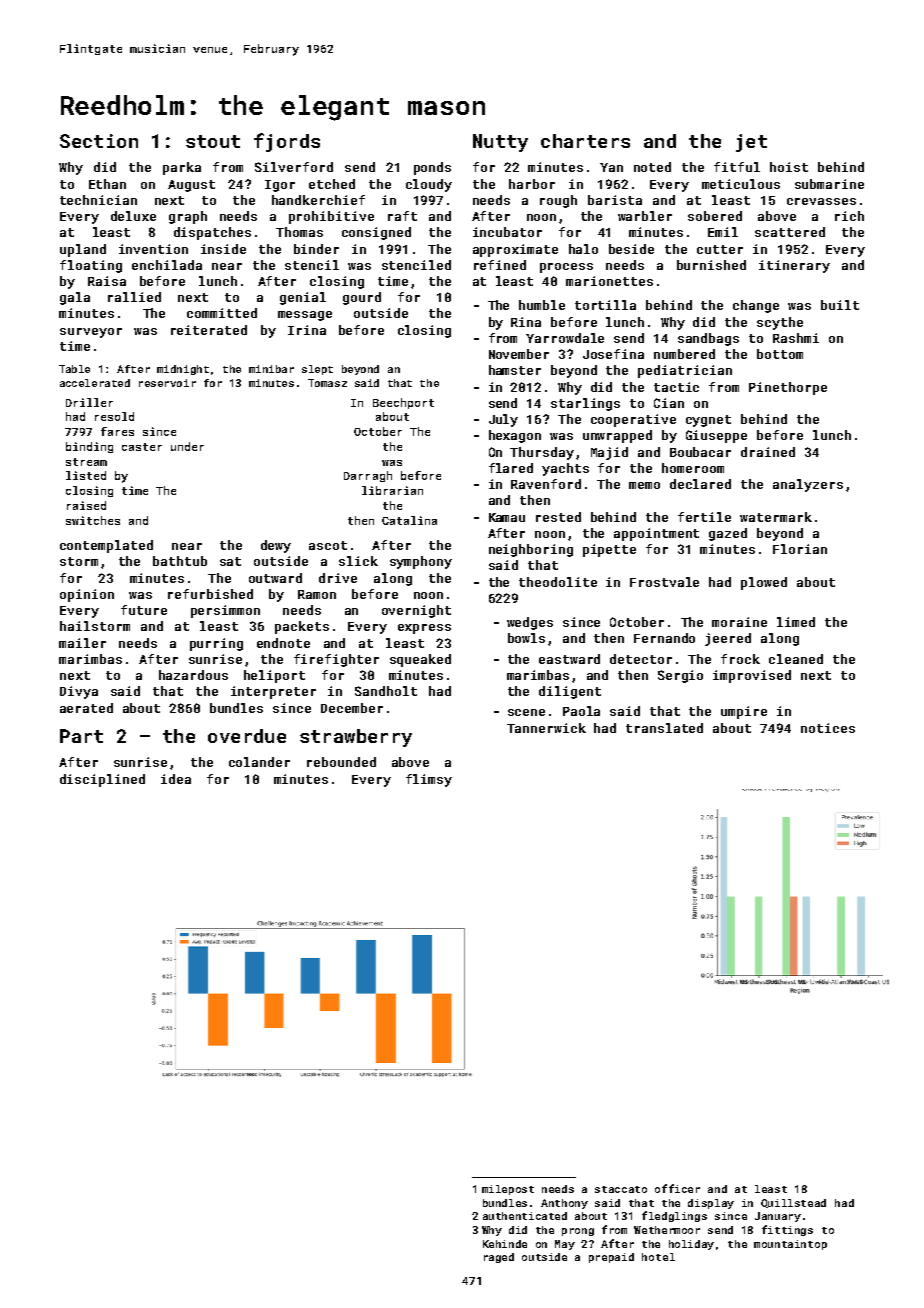 Image resolution: width=924 pixels, height=1308 pixels. I want to click on gourd, so click(362, 298).
